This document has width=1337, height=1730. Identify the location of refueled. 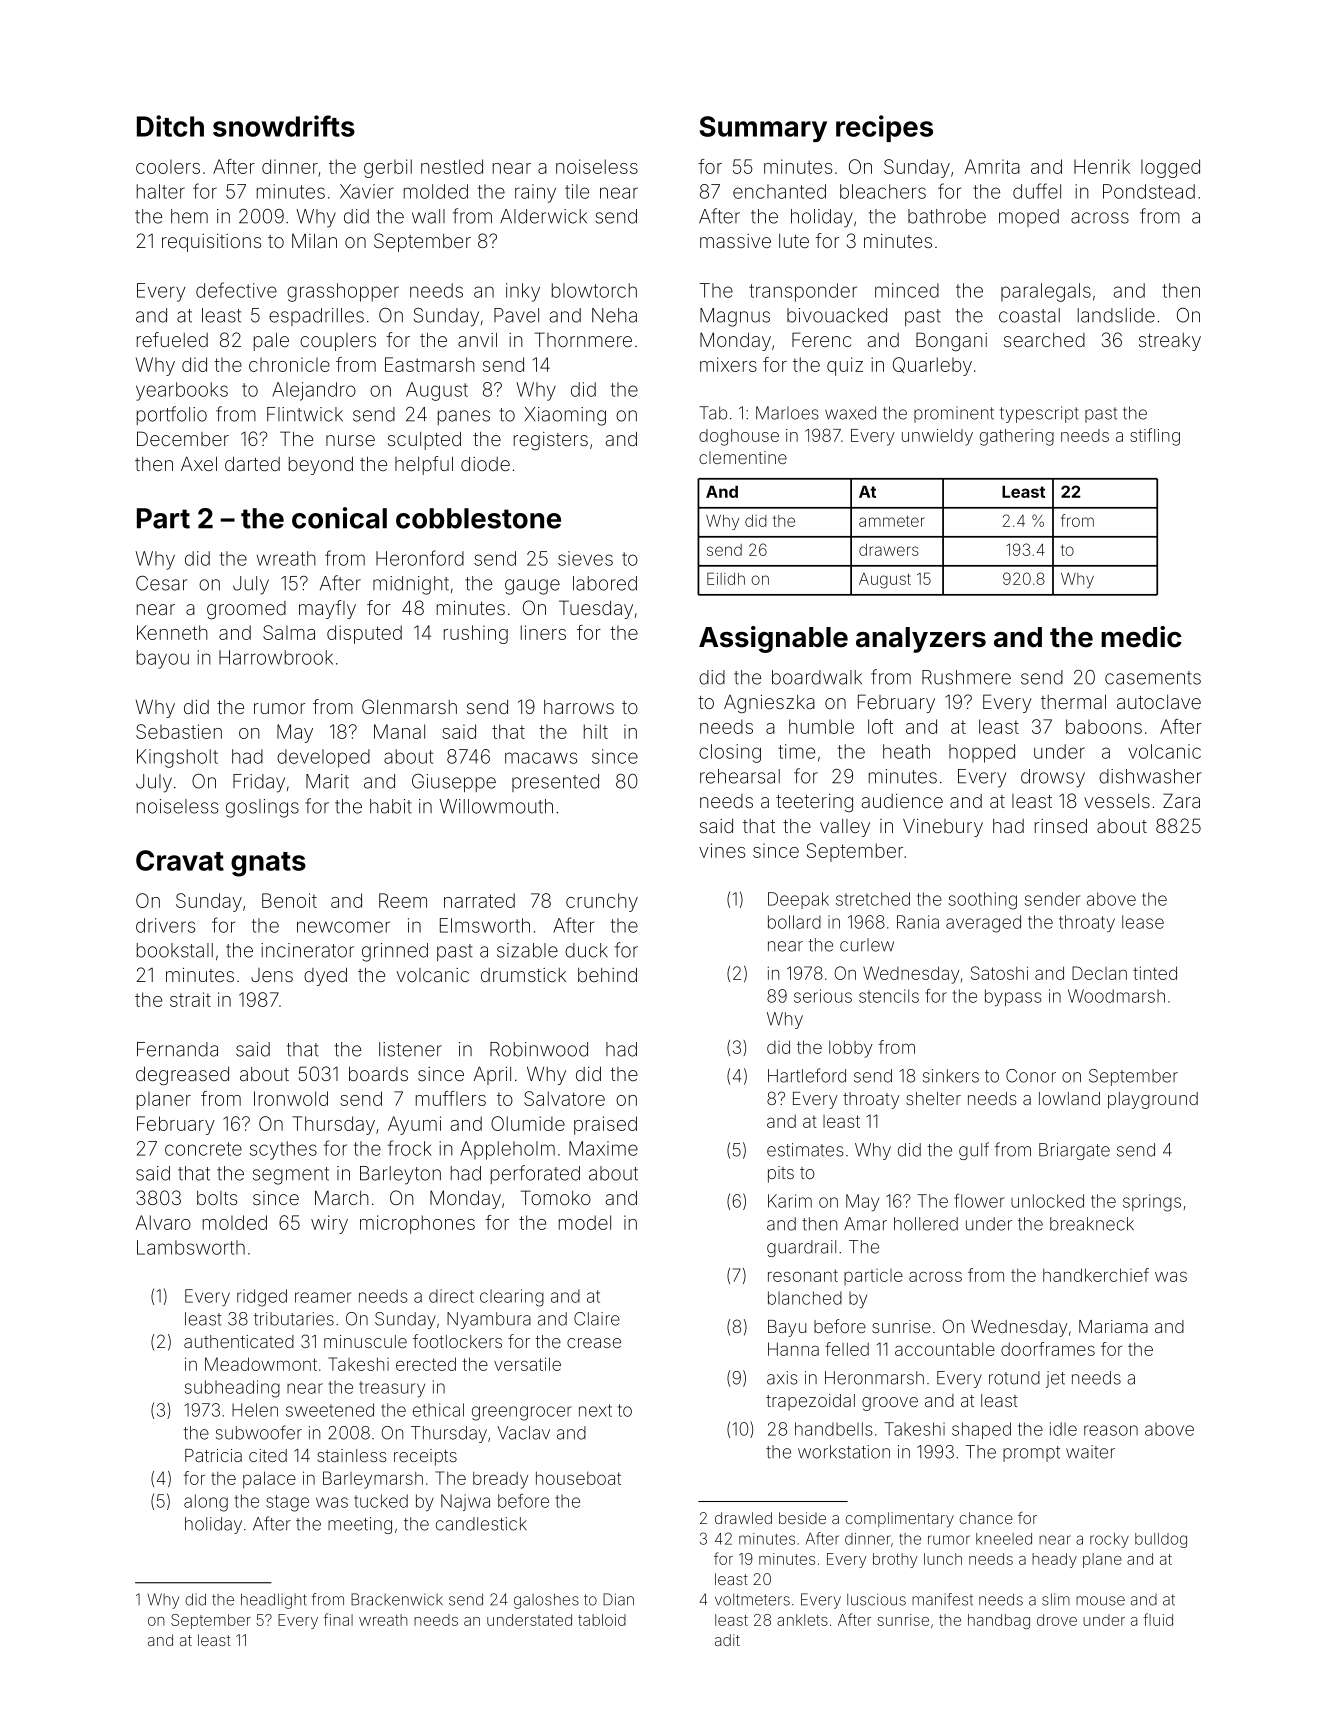
(172, 339).
